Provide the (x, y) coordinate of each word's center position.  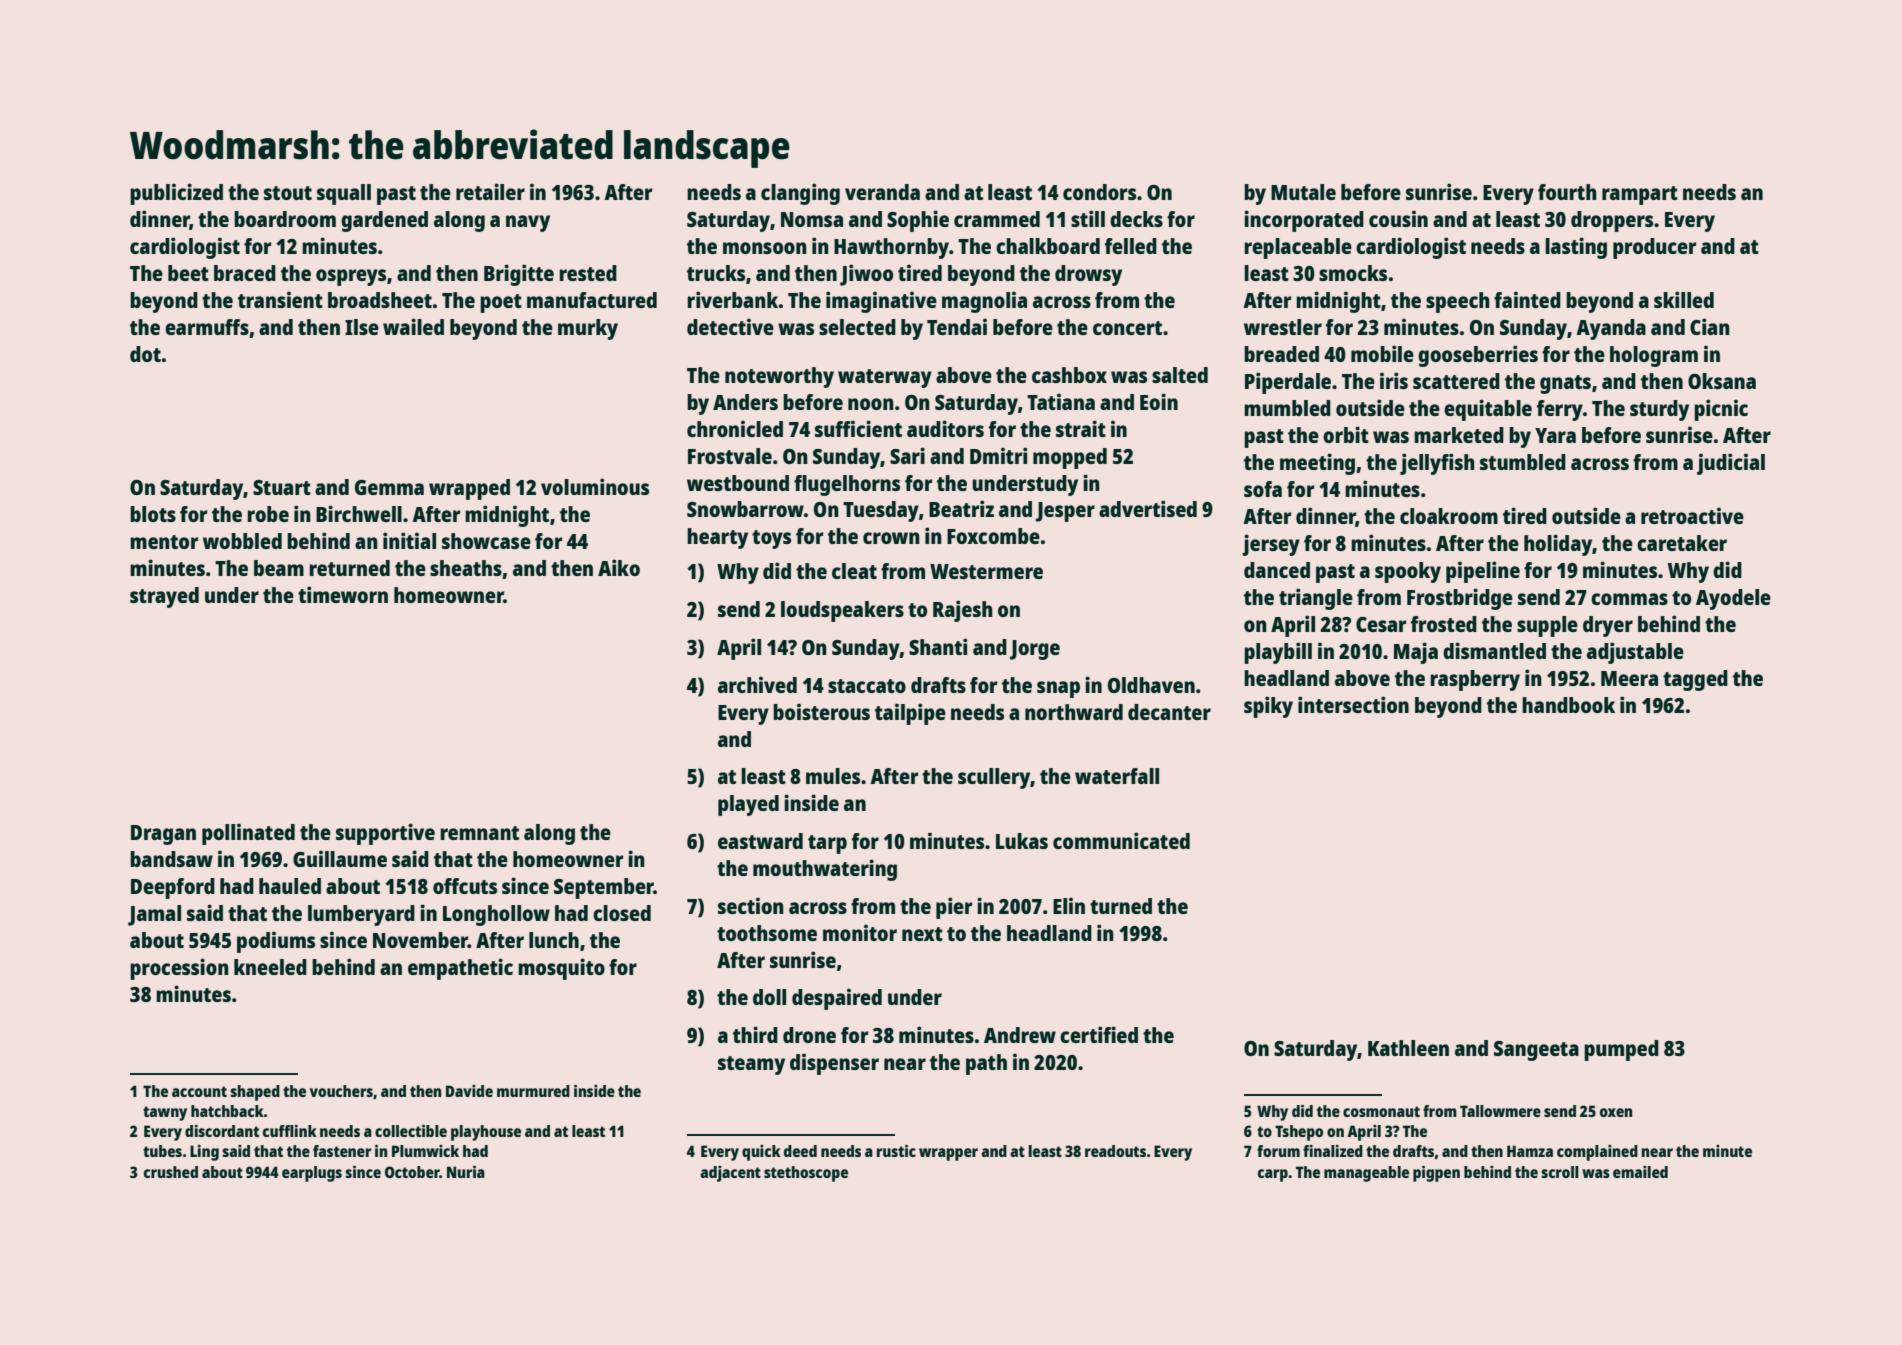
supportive (385, 834)
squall (344, 194)
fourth (1567, 192)
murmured (533, 1091)
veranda (882, 192)
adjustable (1635, 653)
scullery (994, 778)
